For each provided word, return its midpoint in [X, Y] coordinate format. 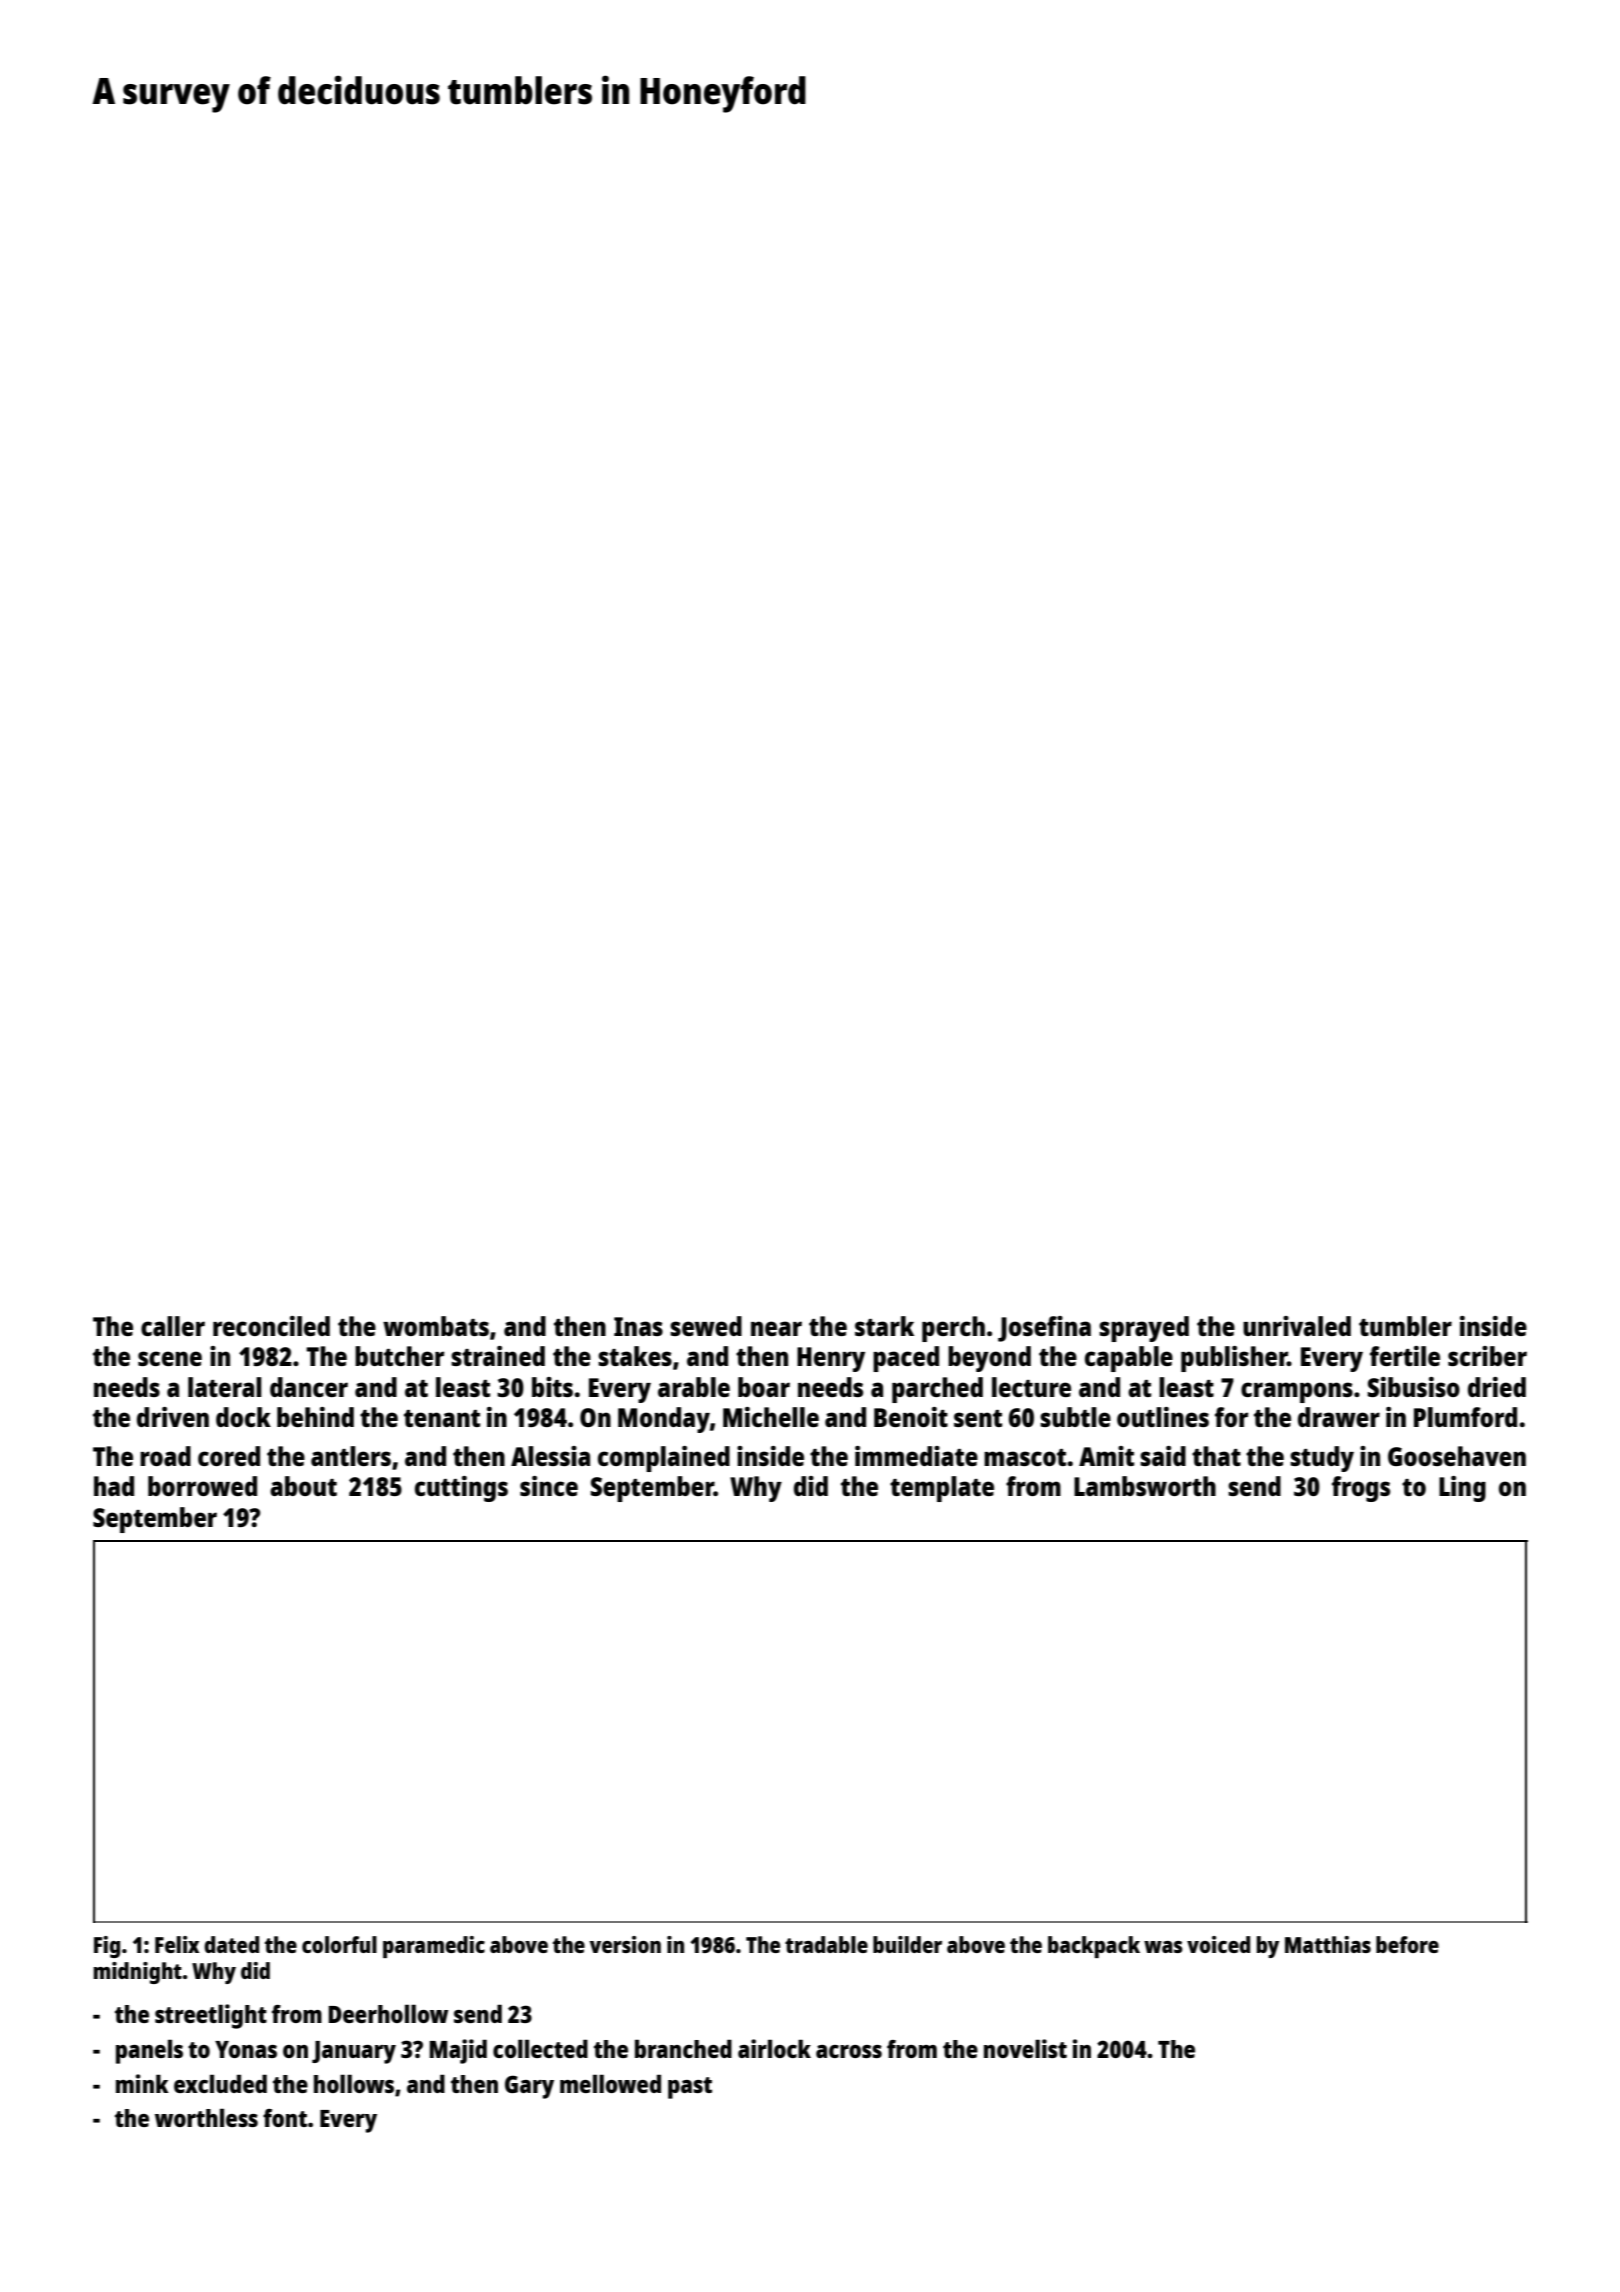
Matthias [1328, 1944]
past [690, 2088]
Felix [177, 1944]
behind [315, 1417]
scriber [1487, 1356]
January [354, 2052]
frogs [1361, 1489]
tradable [826, 1944]
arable [694, 1387]
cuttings [461, 1489]
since [549, 1486]
